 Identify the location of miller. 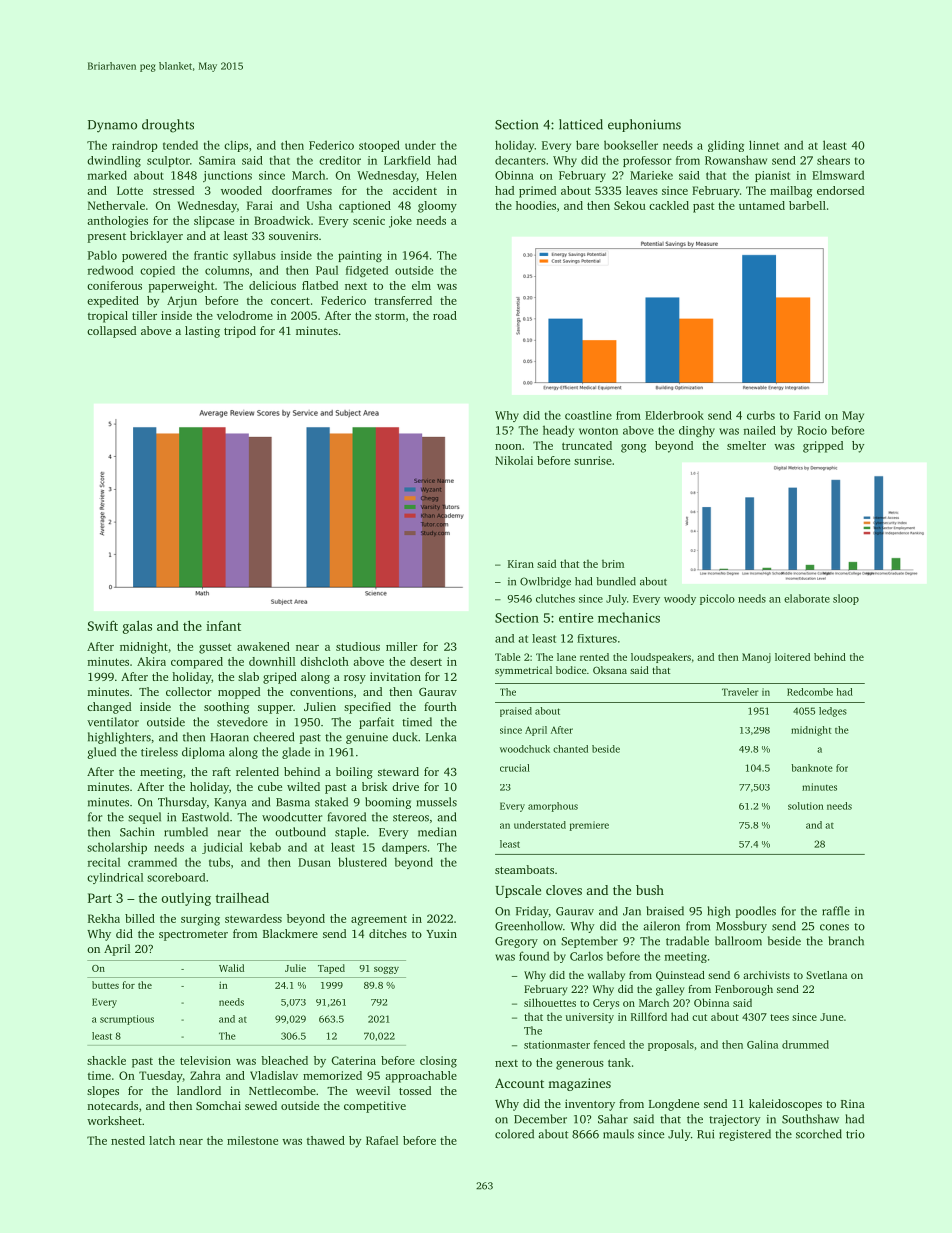
(402, 646).
